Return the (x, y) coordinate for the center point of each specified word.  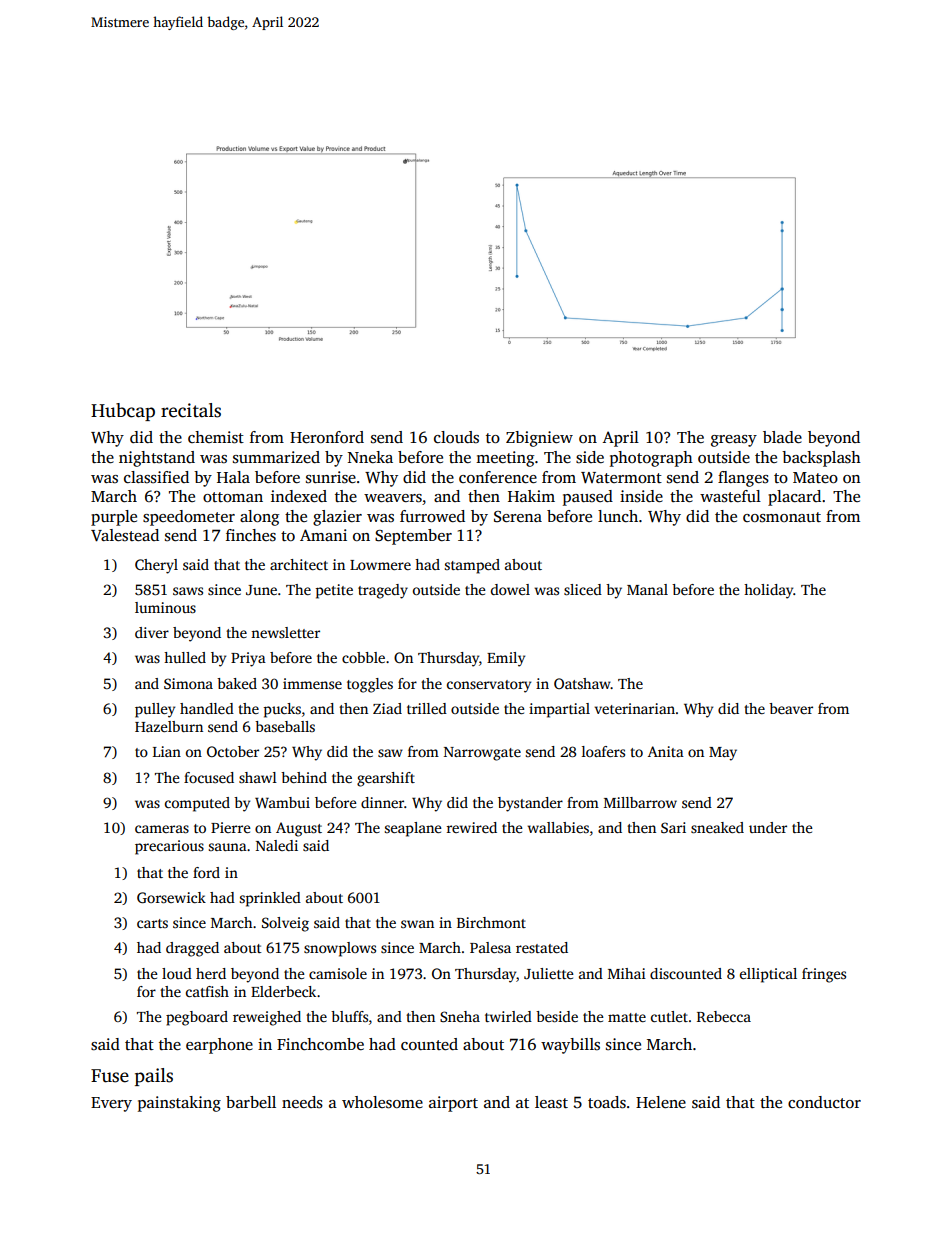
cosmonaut (782, 517)
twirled (508, 1016)
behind (304, 777)
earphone (219, 1046)
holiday (769, 591)
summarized (276, 457)
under (768, 827)
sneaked (717, 827)
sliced (583, 589)
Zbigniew (539, 439)
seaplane (413, 829)
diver (152, 632)
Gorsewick (171, 897)
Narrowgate (482, 754)
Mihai (627, 973)
